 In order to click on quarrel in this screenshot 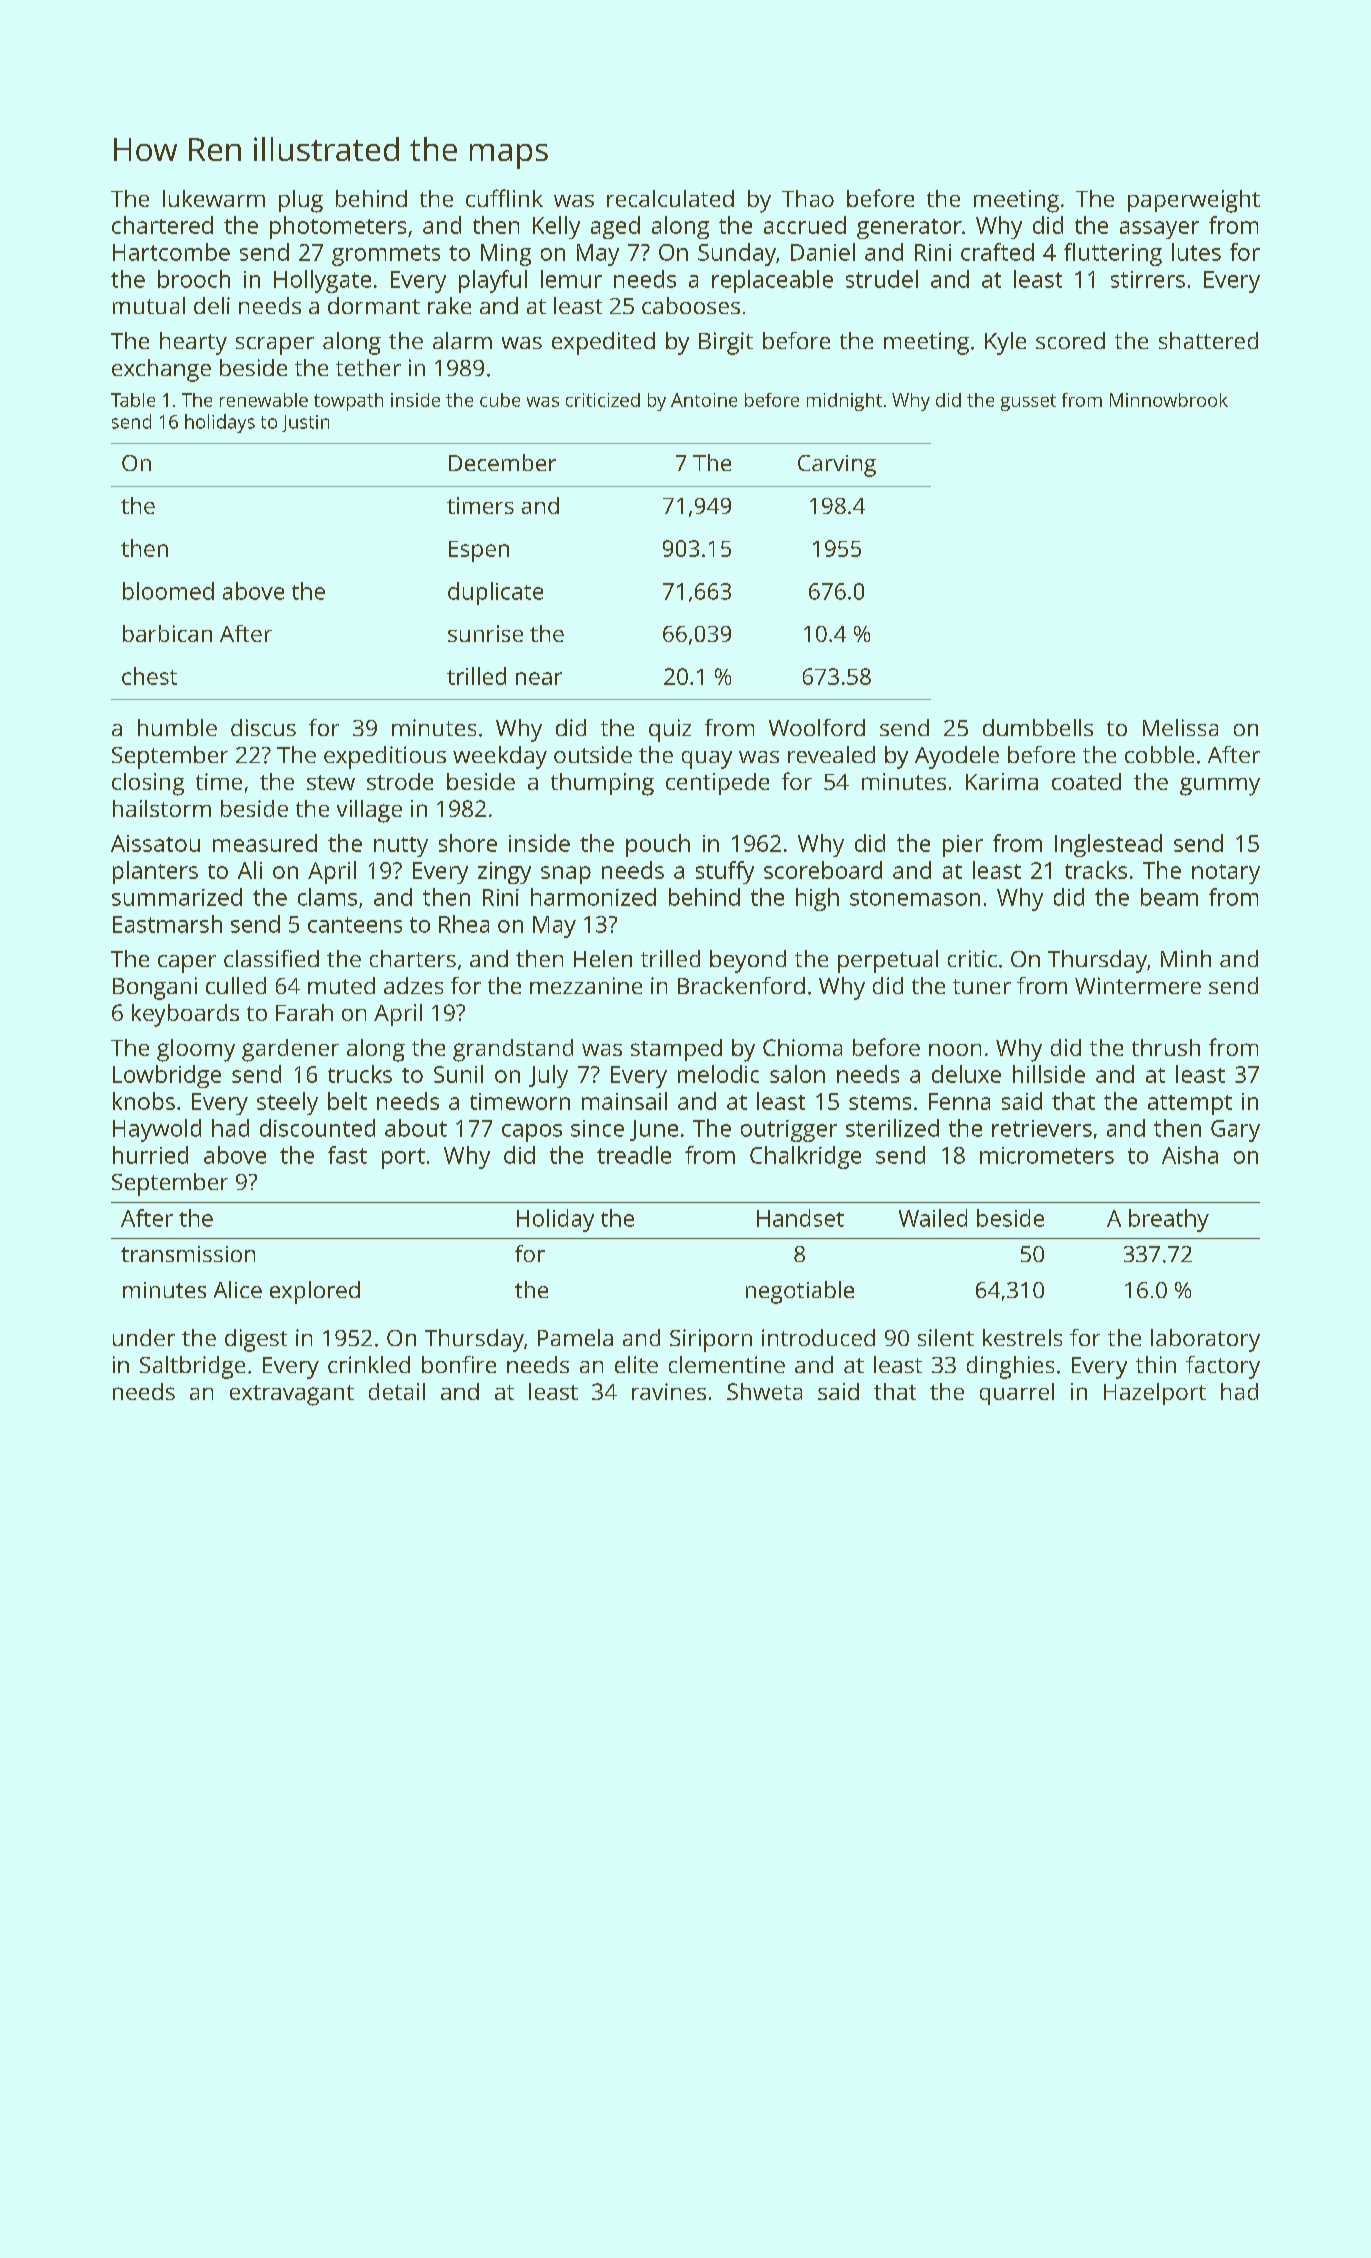, I will do `click(1017, 1394)`.
